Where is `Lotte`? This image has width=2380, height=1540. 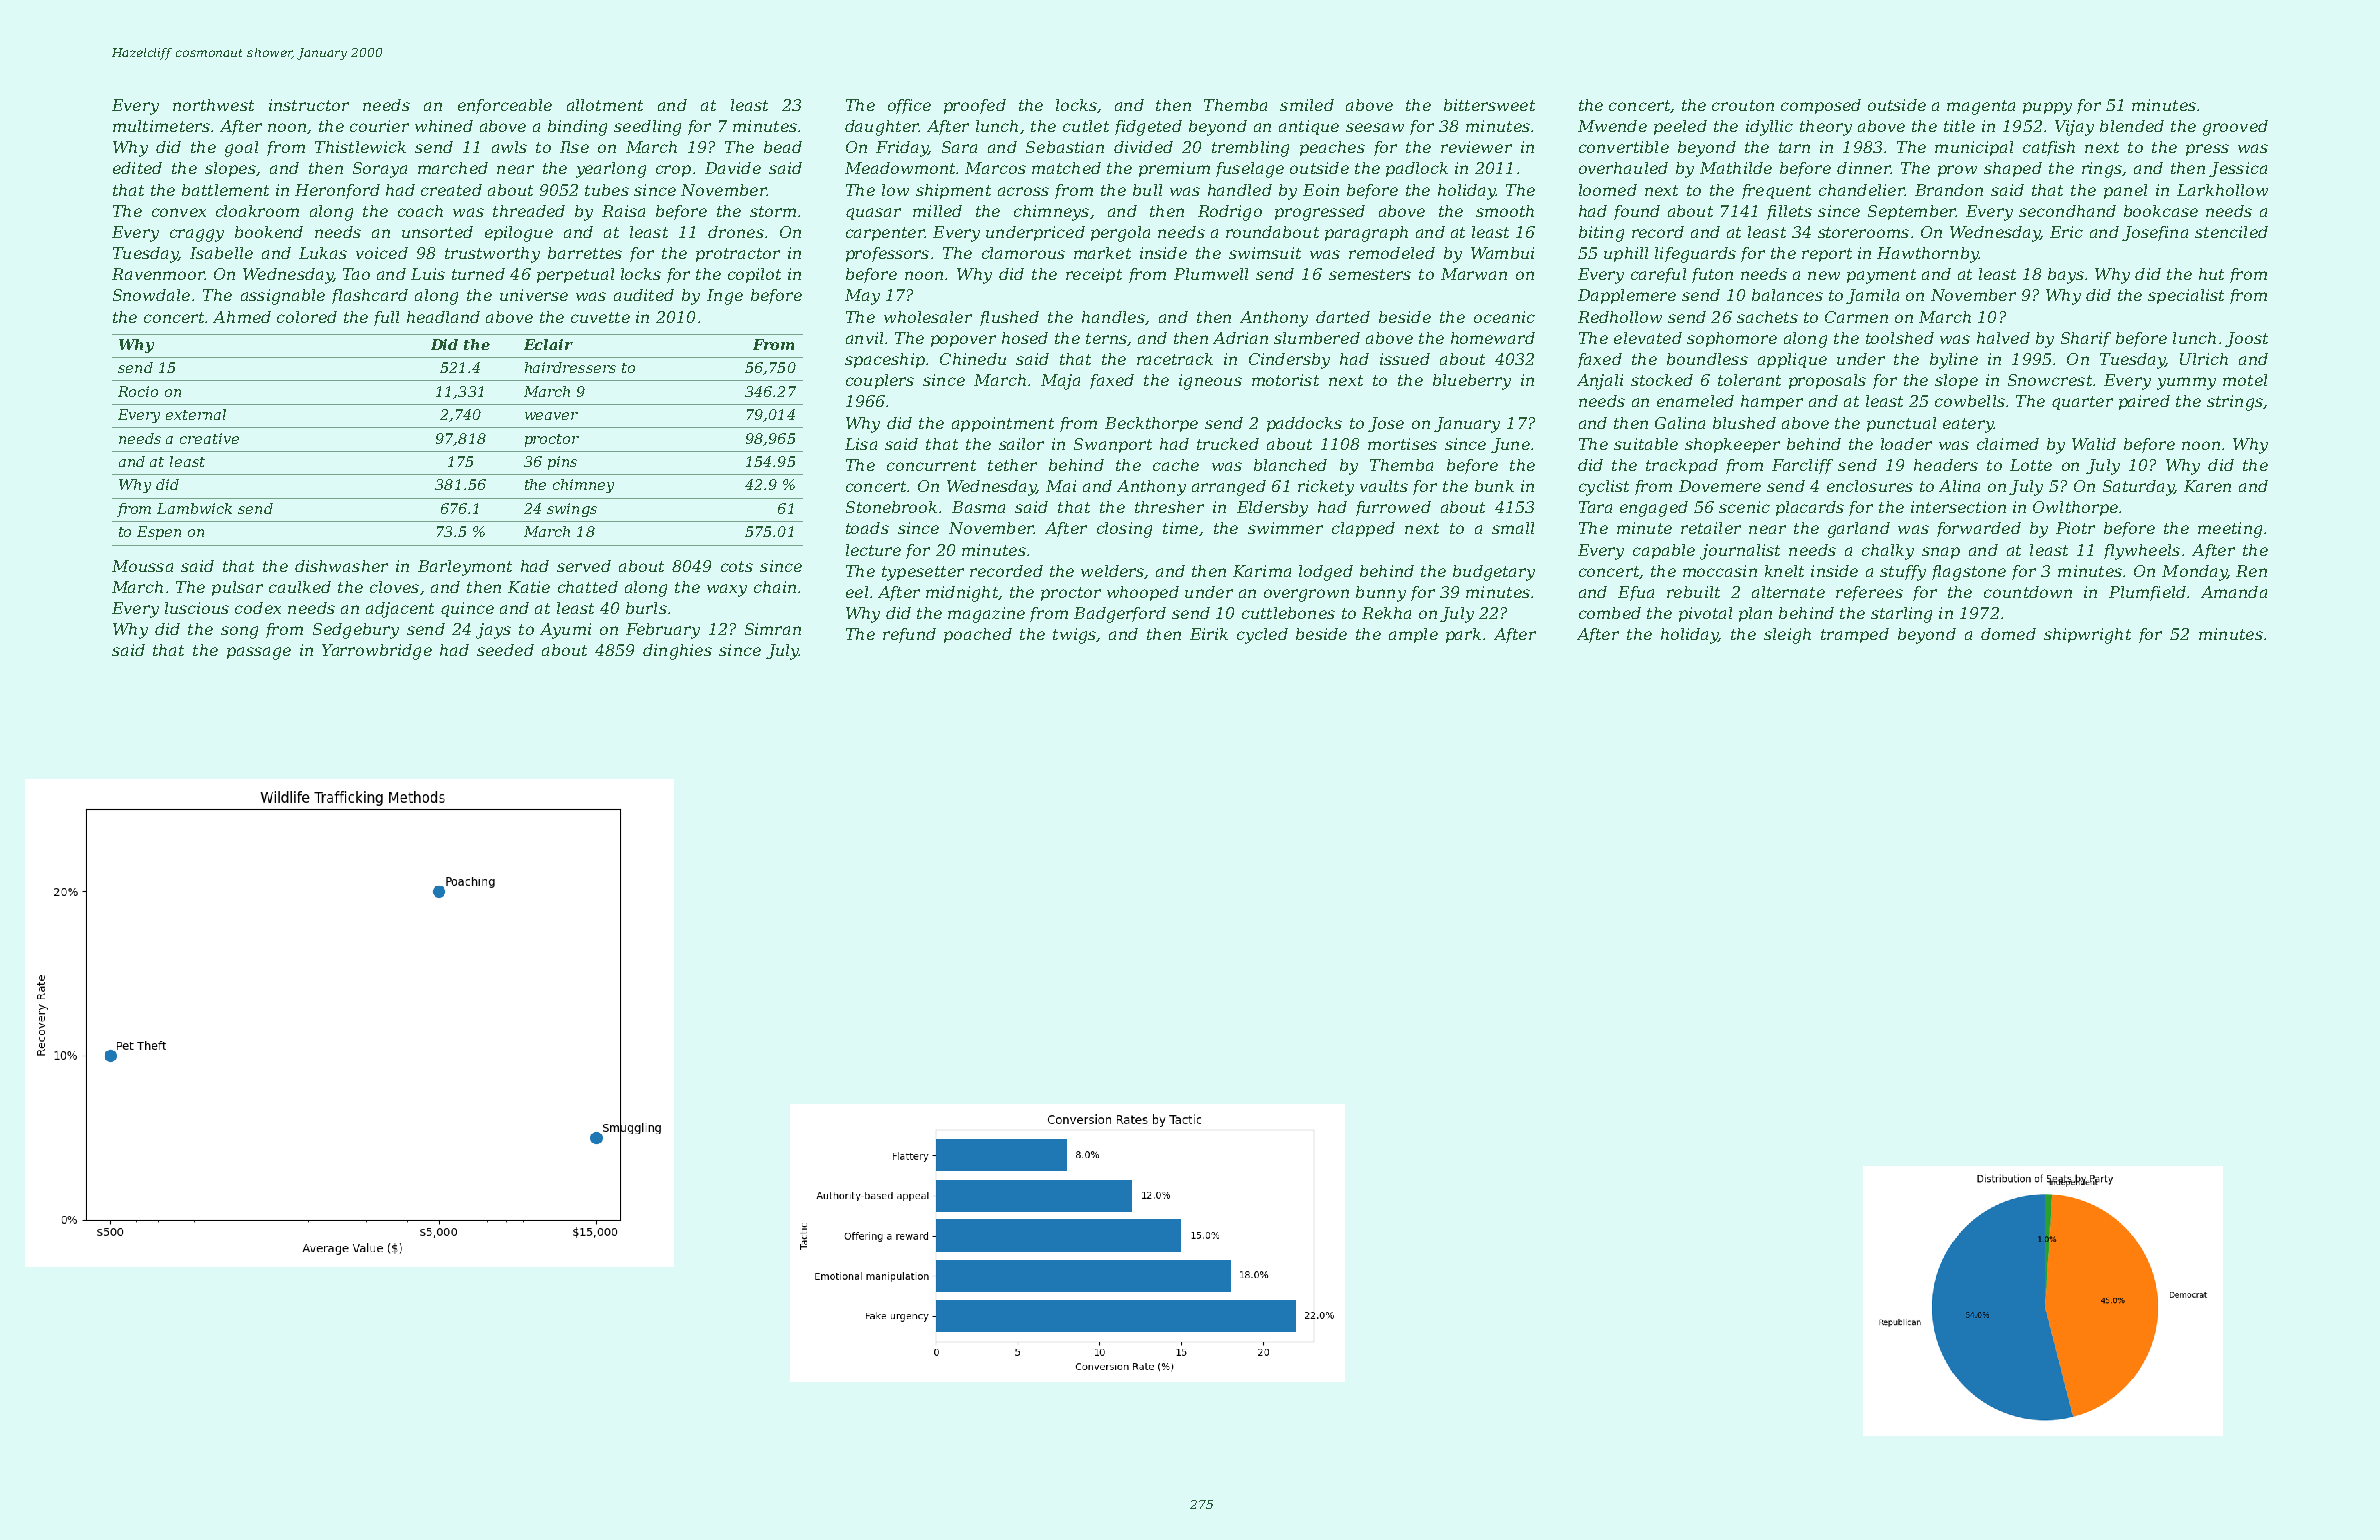
Lotte is located at coordinates (2031, 465).
